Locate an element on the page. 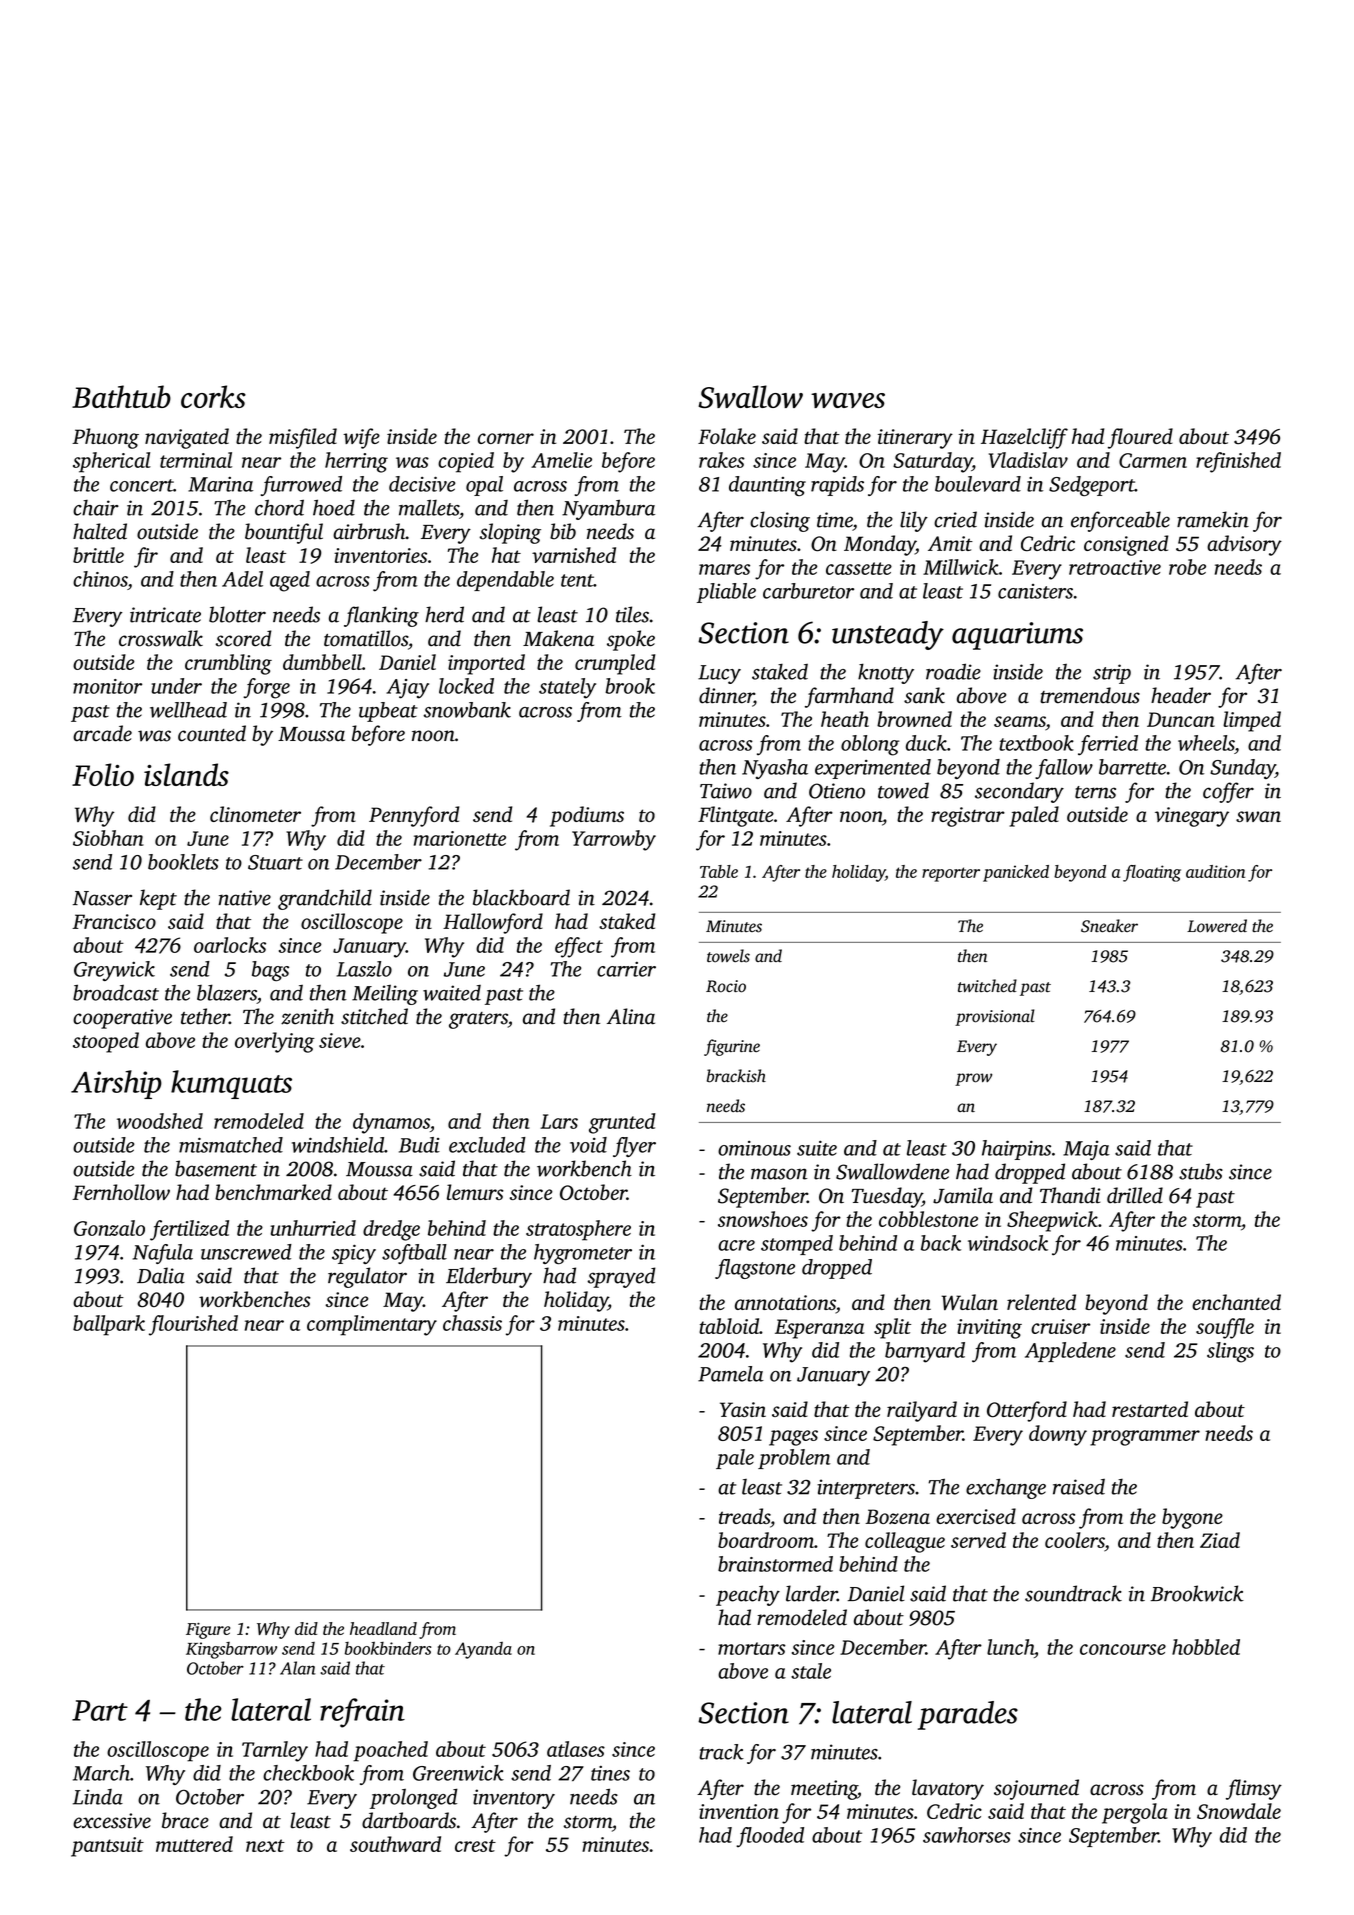 The image size is (1354, 1915). Lowered is located at coordinates (1217, 926).
